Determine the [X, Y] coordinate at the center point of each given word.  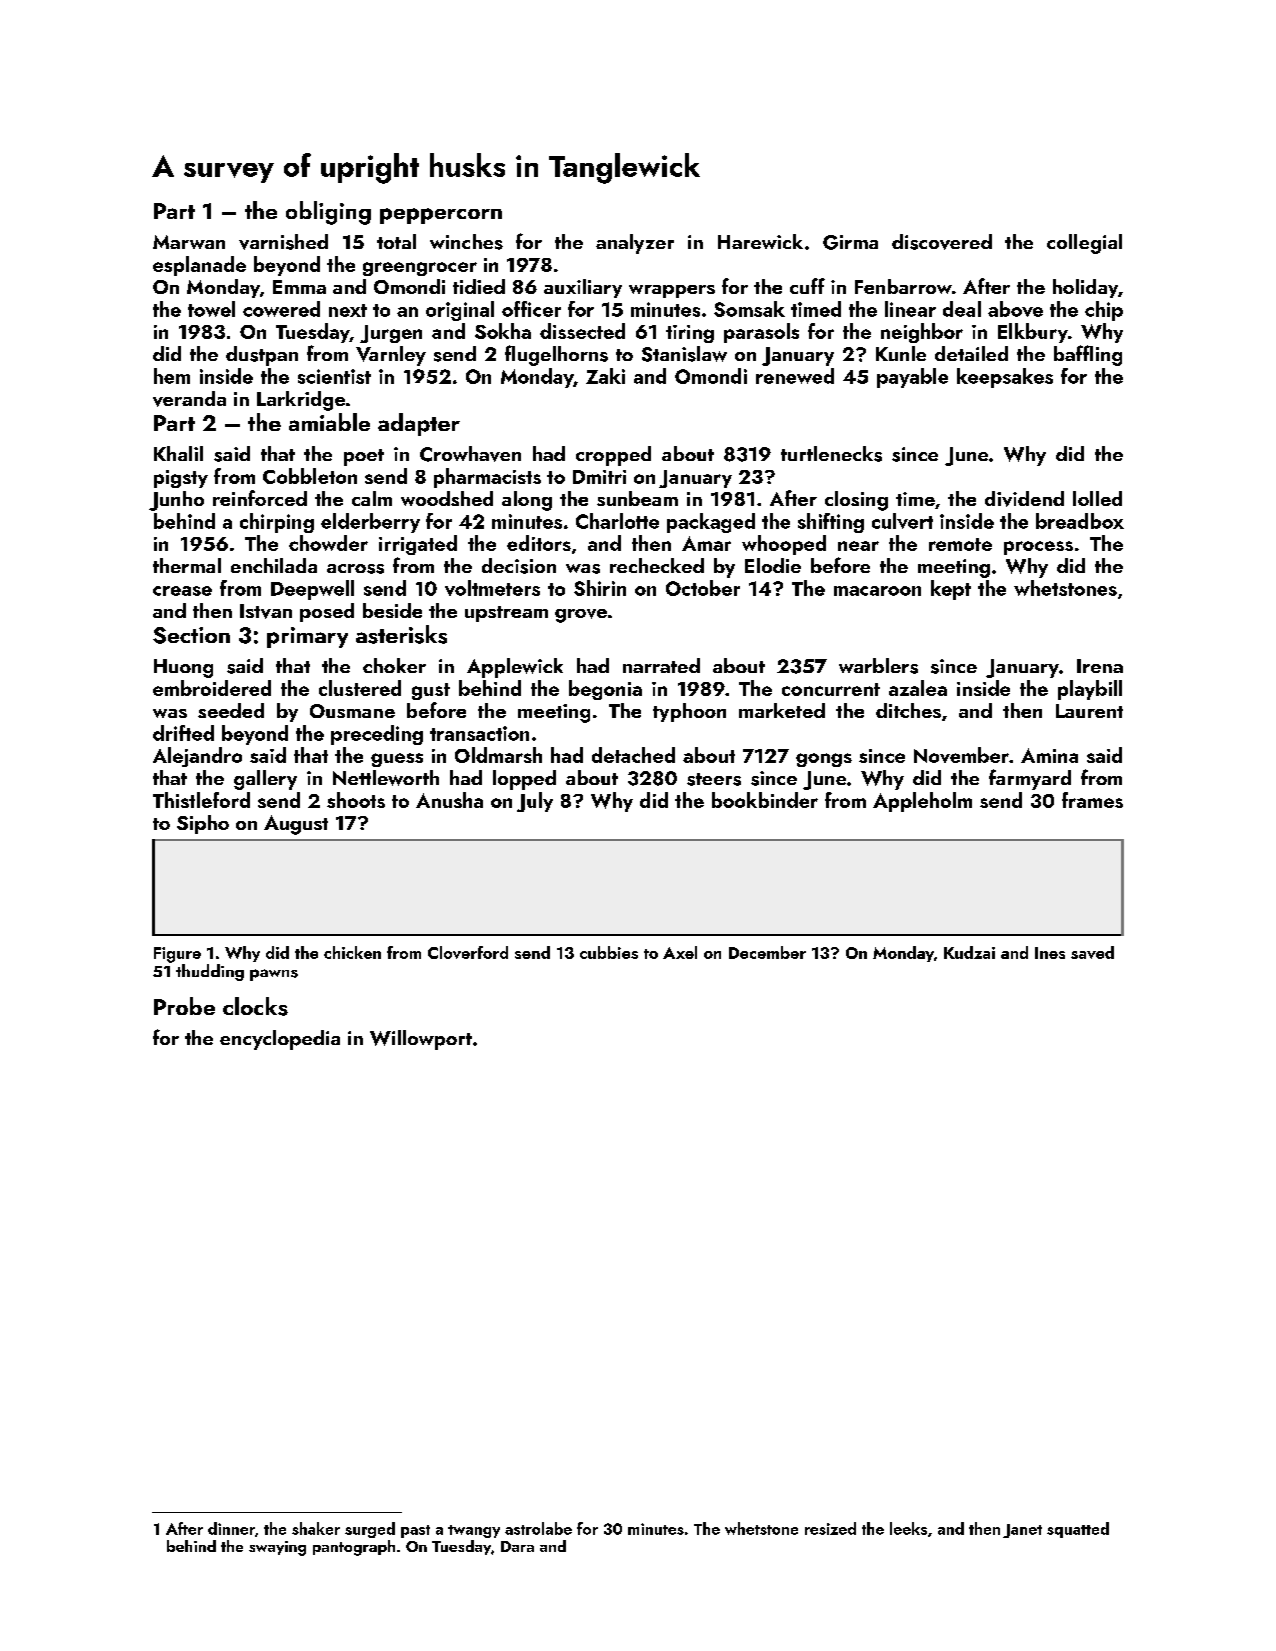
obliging [328, 213]
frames [1092, 800]
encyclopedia [280, 1040]
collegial [1084, 244]
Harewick [760, 241]
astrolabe [538, 1528]
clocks [255, 1006]
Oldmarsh [498, 755]
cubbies [609, 952]
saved [1092, 952]
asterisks [401, 634]
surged [370, 1530]
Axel [680, 952]
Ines [1050, 953]
